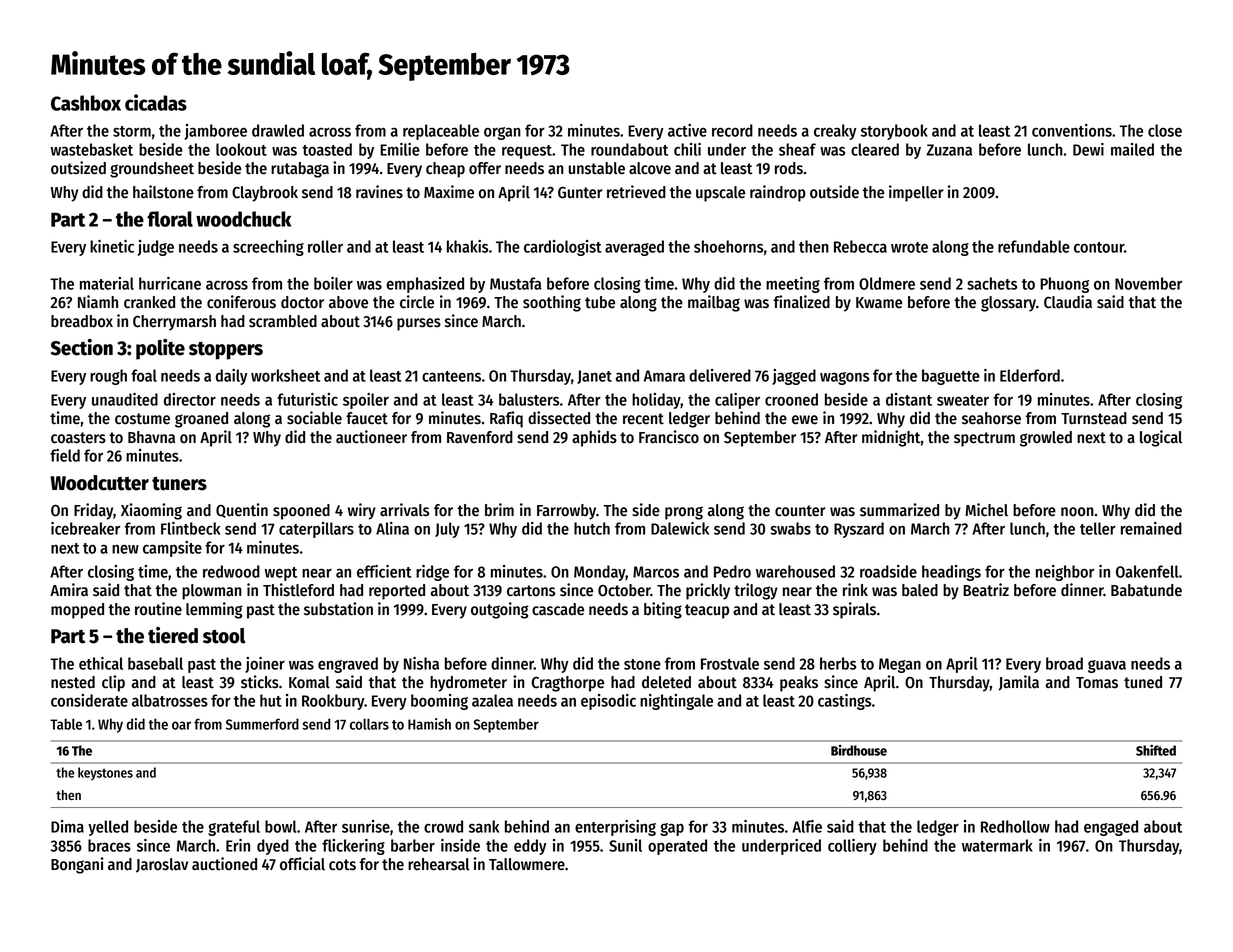 Image resolution: width=1233 pixels, height=952 pixels. I want to click on contour, so click(1099, 247).
